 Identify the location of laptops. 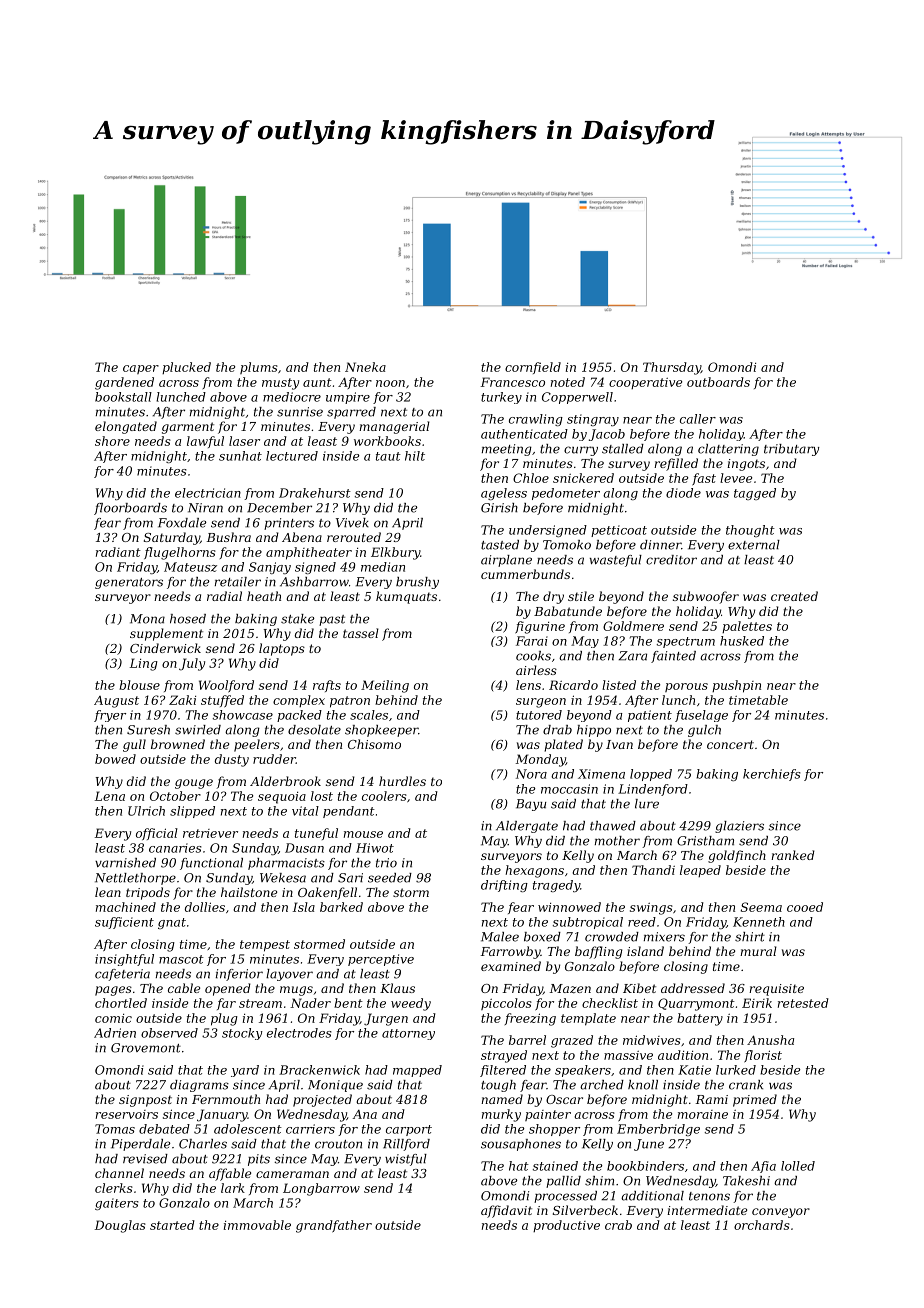
(282, 649).
